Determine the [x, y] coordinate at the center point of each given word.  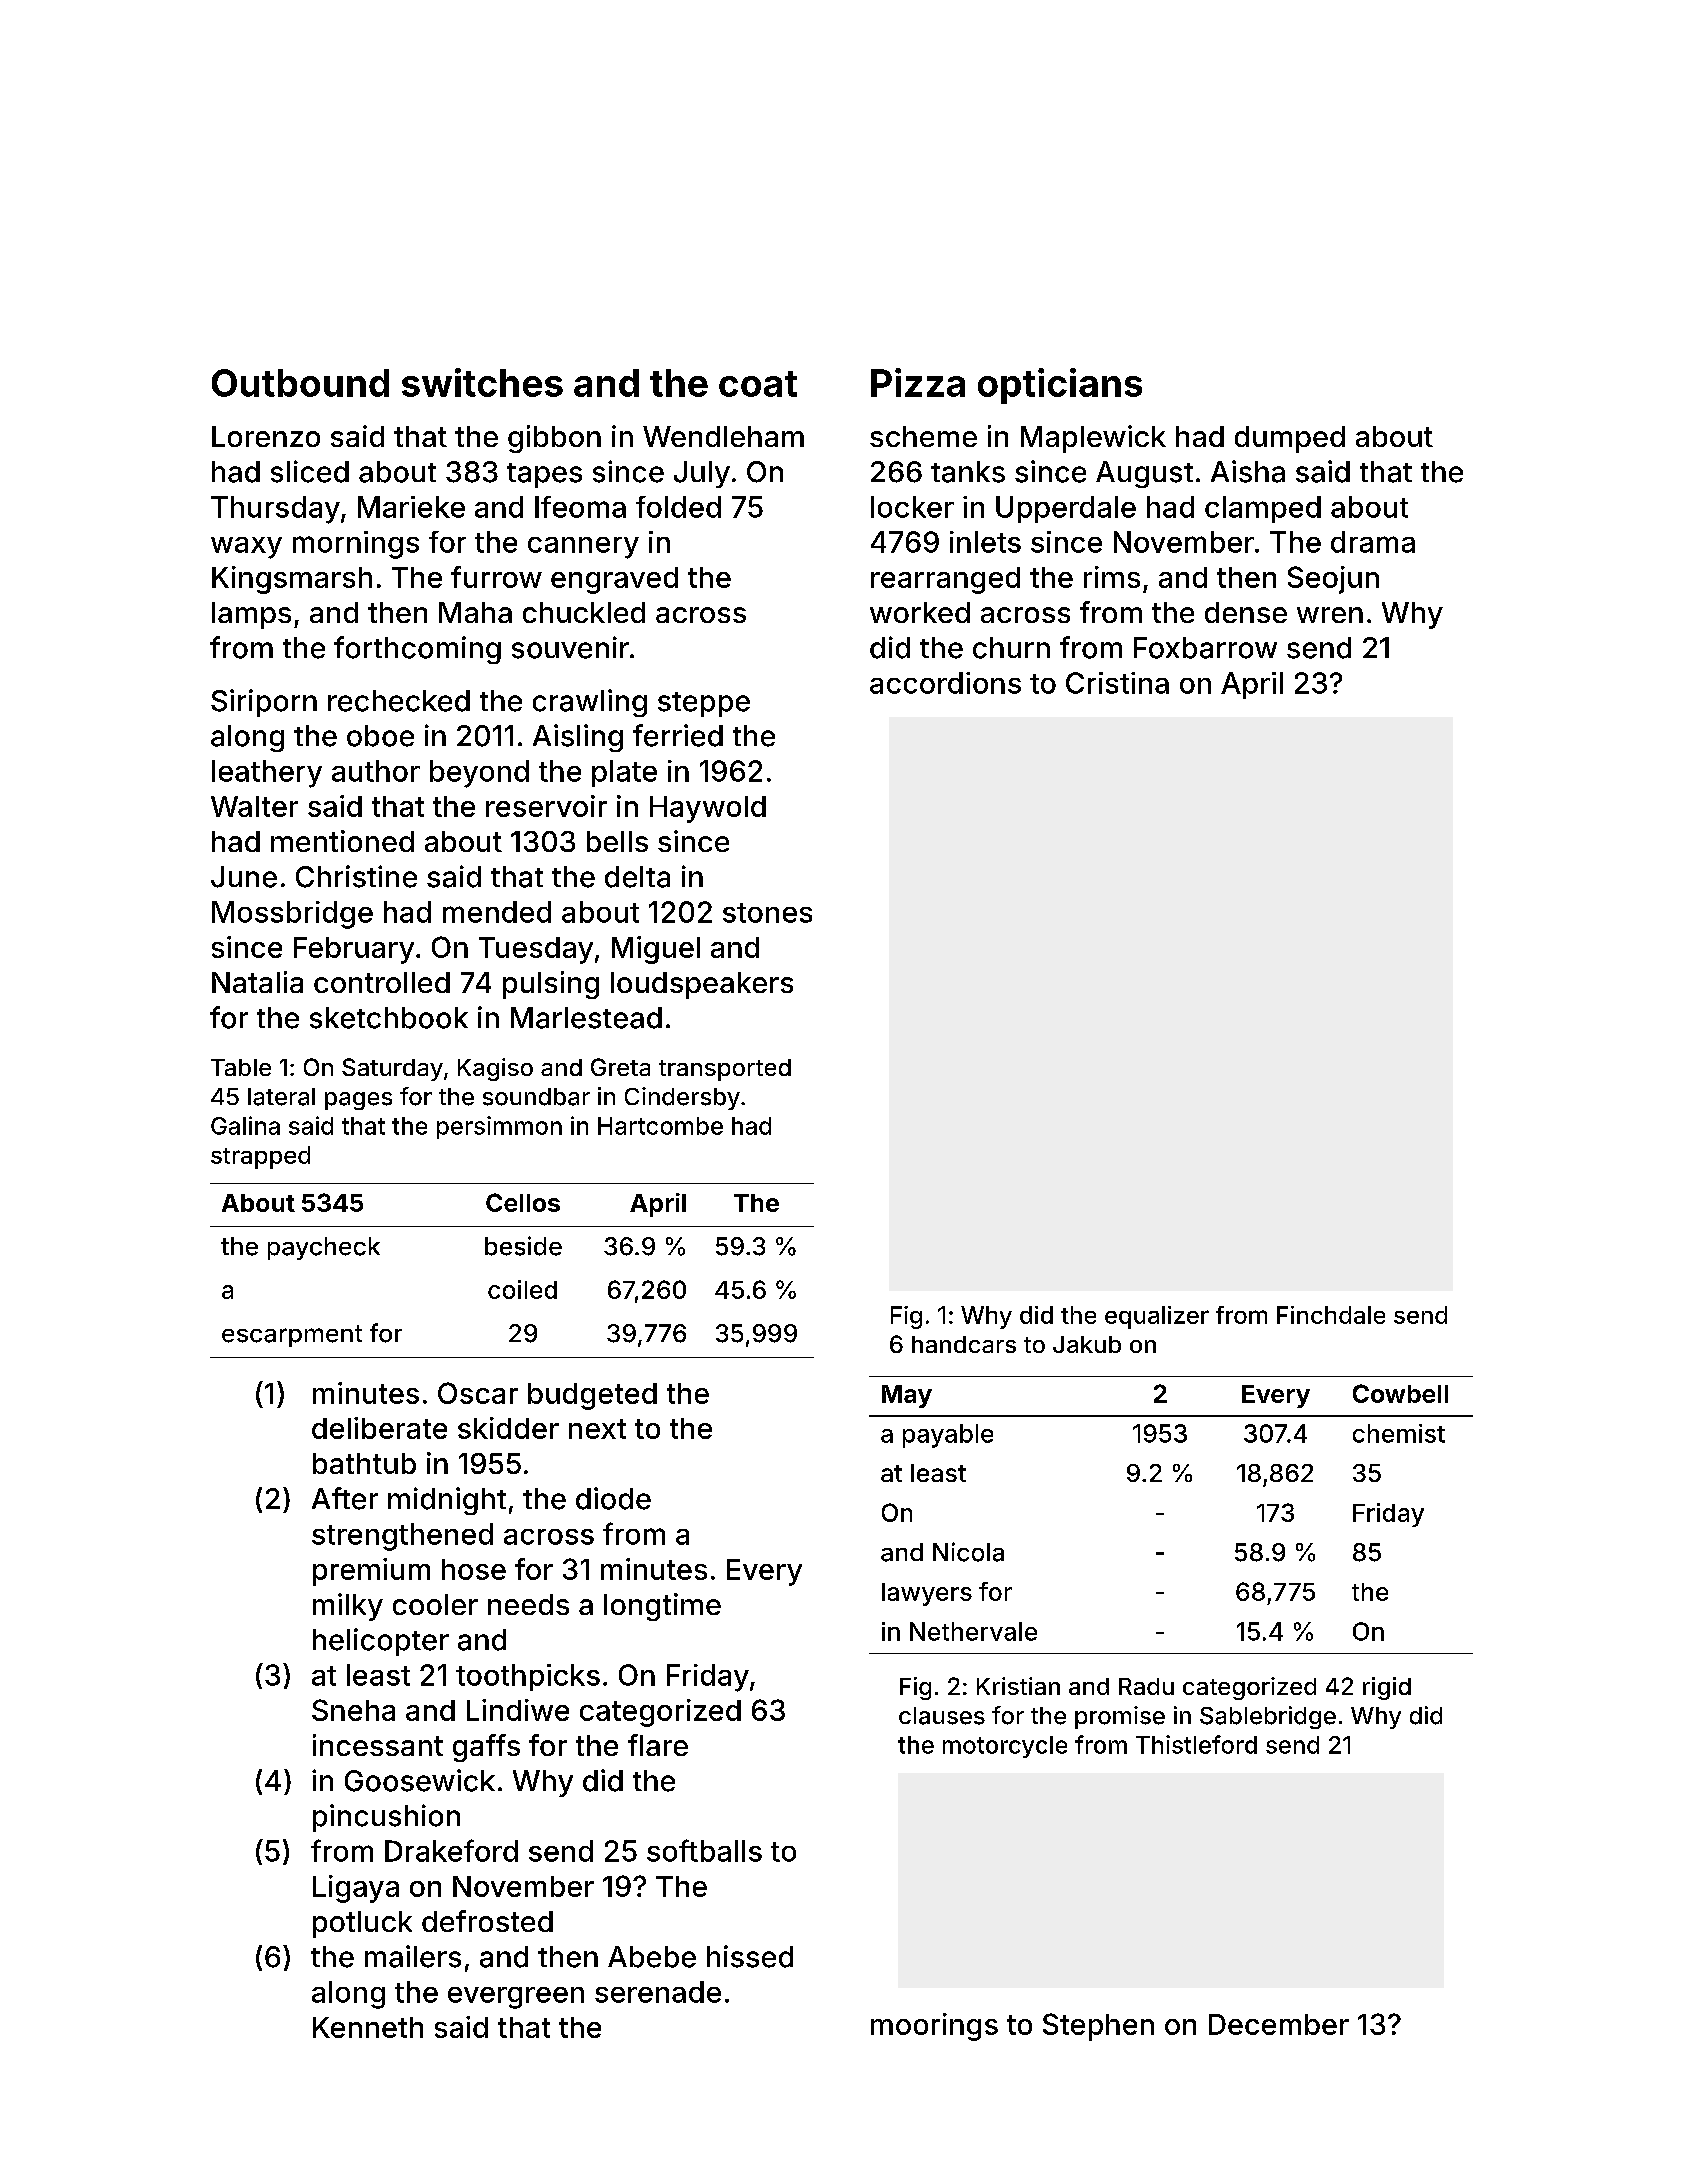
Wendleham [723, 436]
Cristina [1117, 683]
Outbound [300, 383]
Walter [254, 806]
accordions [945, 683]
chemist [1399, 1433]
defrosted [487, 1921]
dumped [1290, 439]
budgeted [592, 1396]
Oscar [478, 1393]
